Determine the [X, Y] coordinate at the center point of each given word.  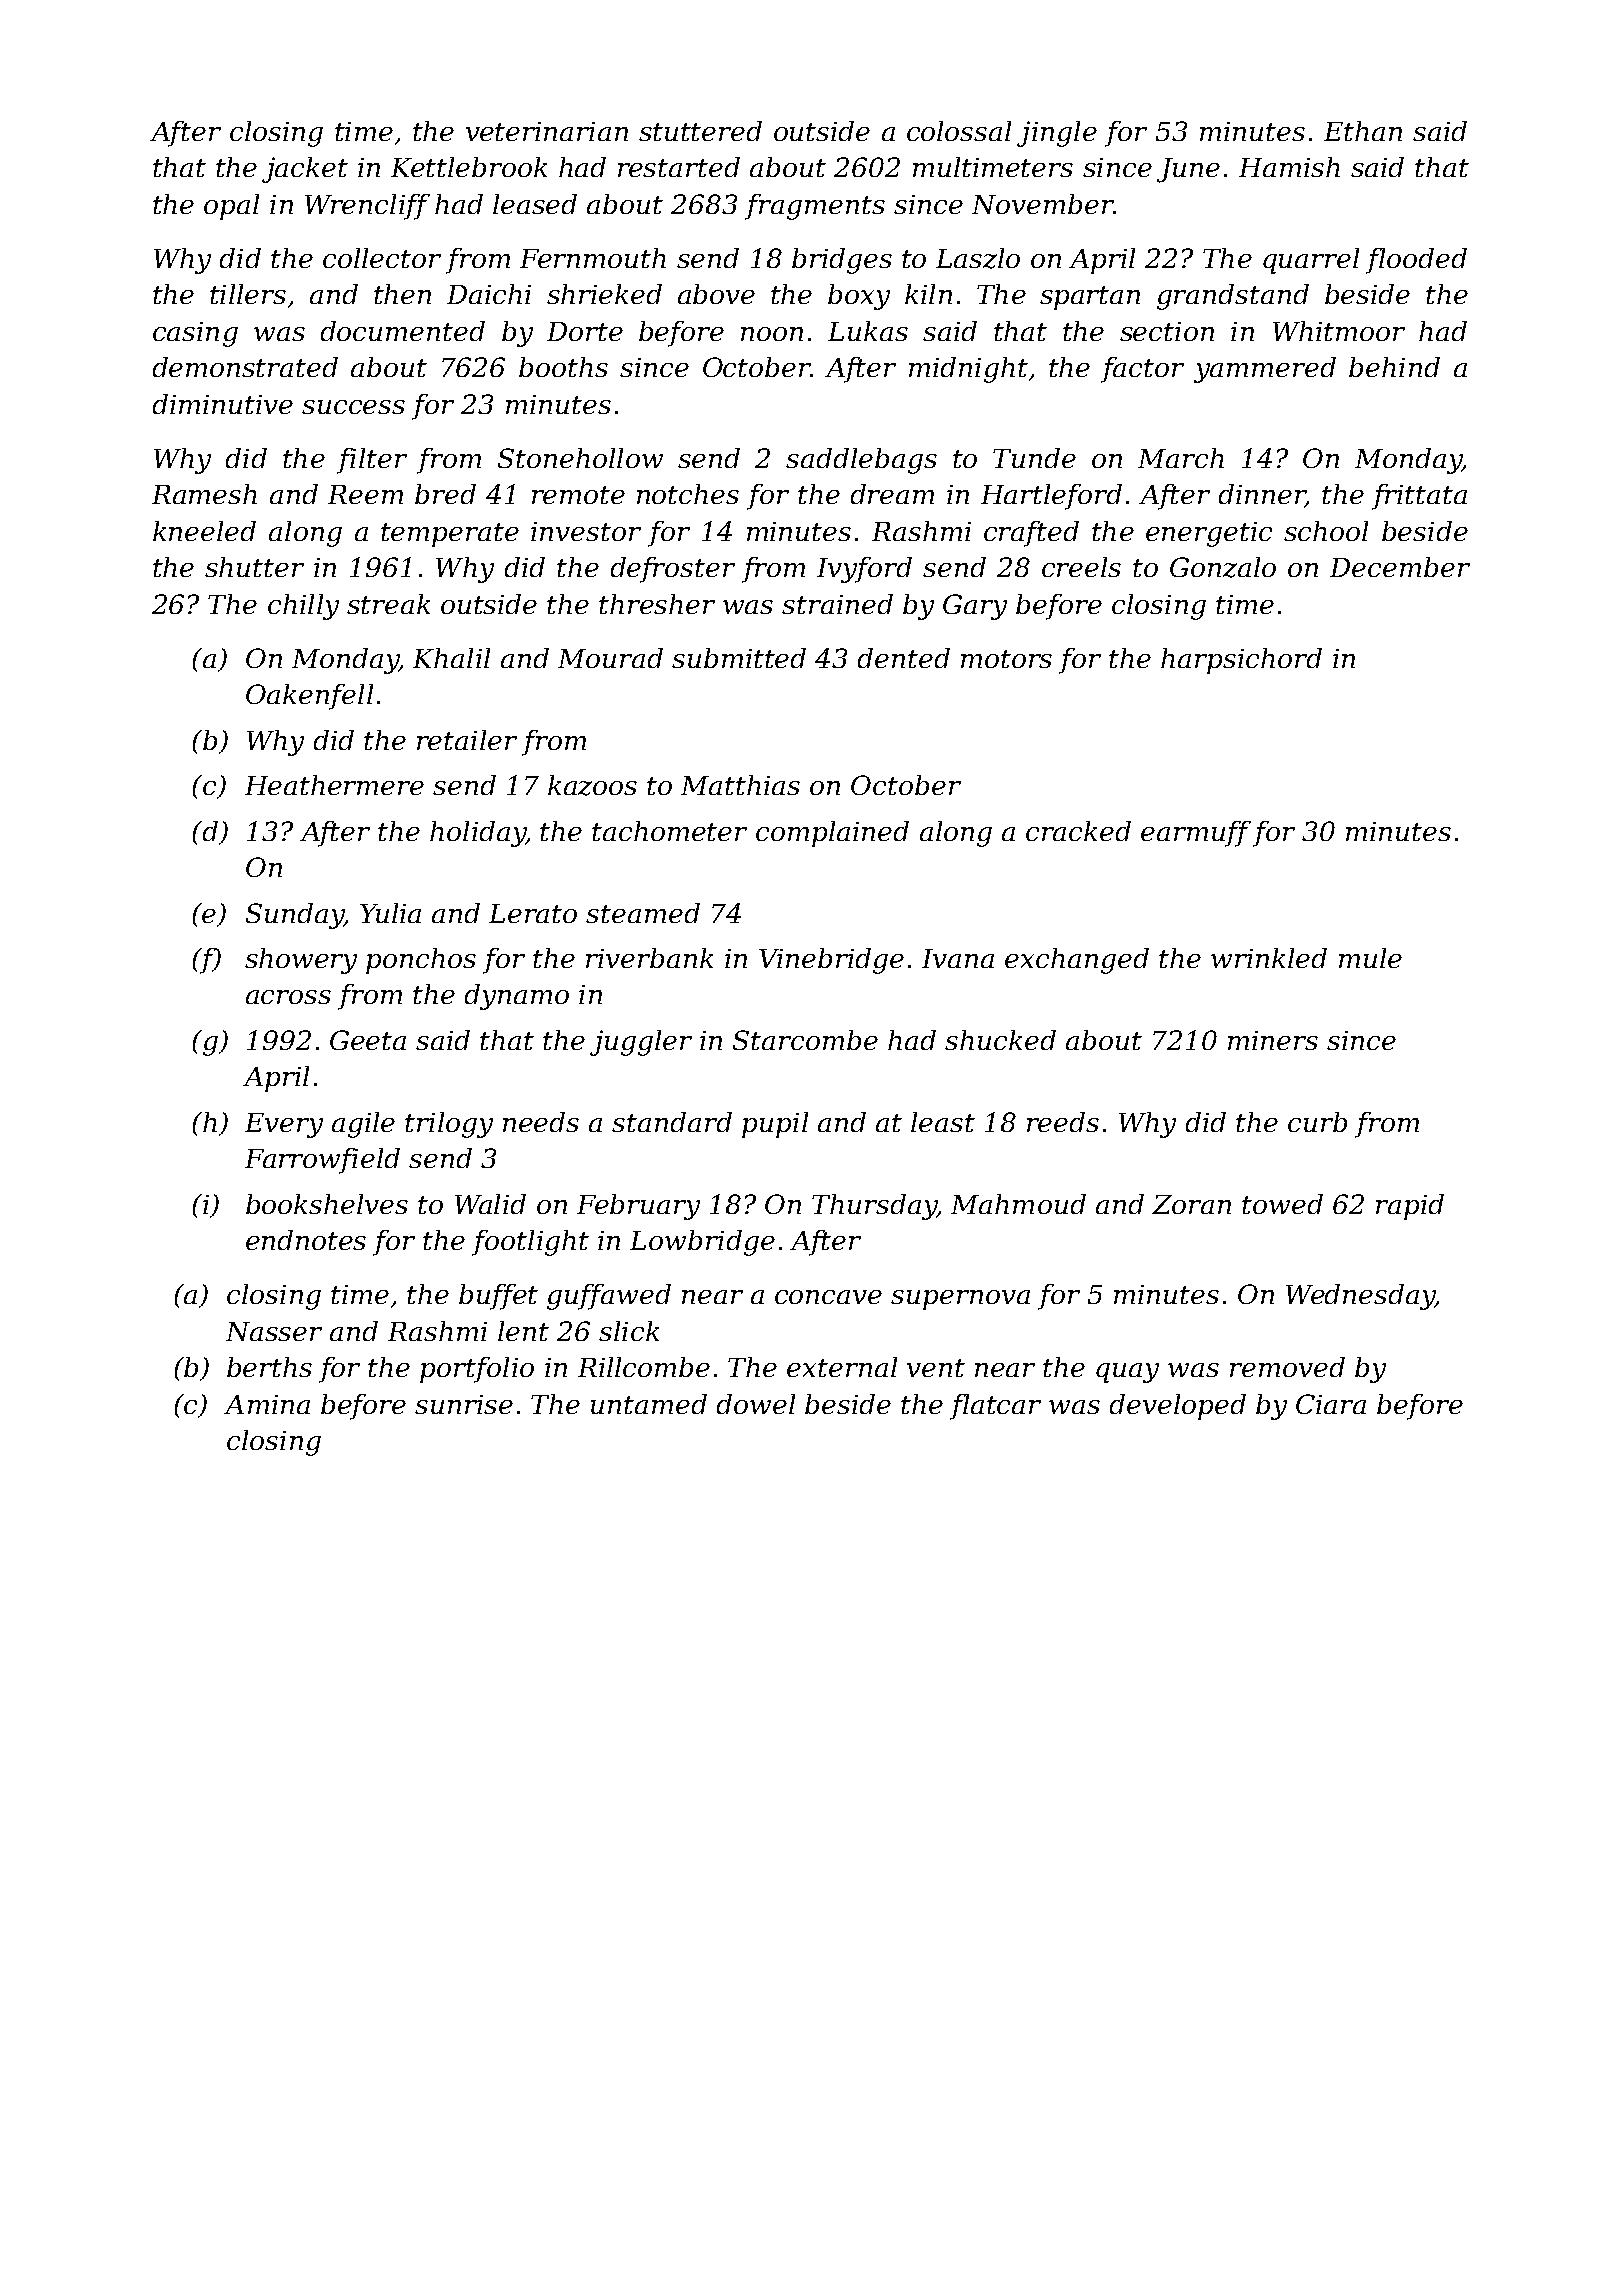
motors [1006, 659]
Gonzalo [1223, 567]
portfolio [477, 1370]
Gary [975, 607]
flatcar [995, 1407]
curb [1317, 1122]
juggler [641, 1043]
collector [382, 258]
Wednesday [1360, 1297]
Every [284, 1125]
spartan [1090, 298]
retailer [467, 740]
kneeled [204, 531]
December [1400, 567]
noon [772, 334]
